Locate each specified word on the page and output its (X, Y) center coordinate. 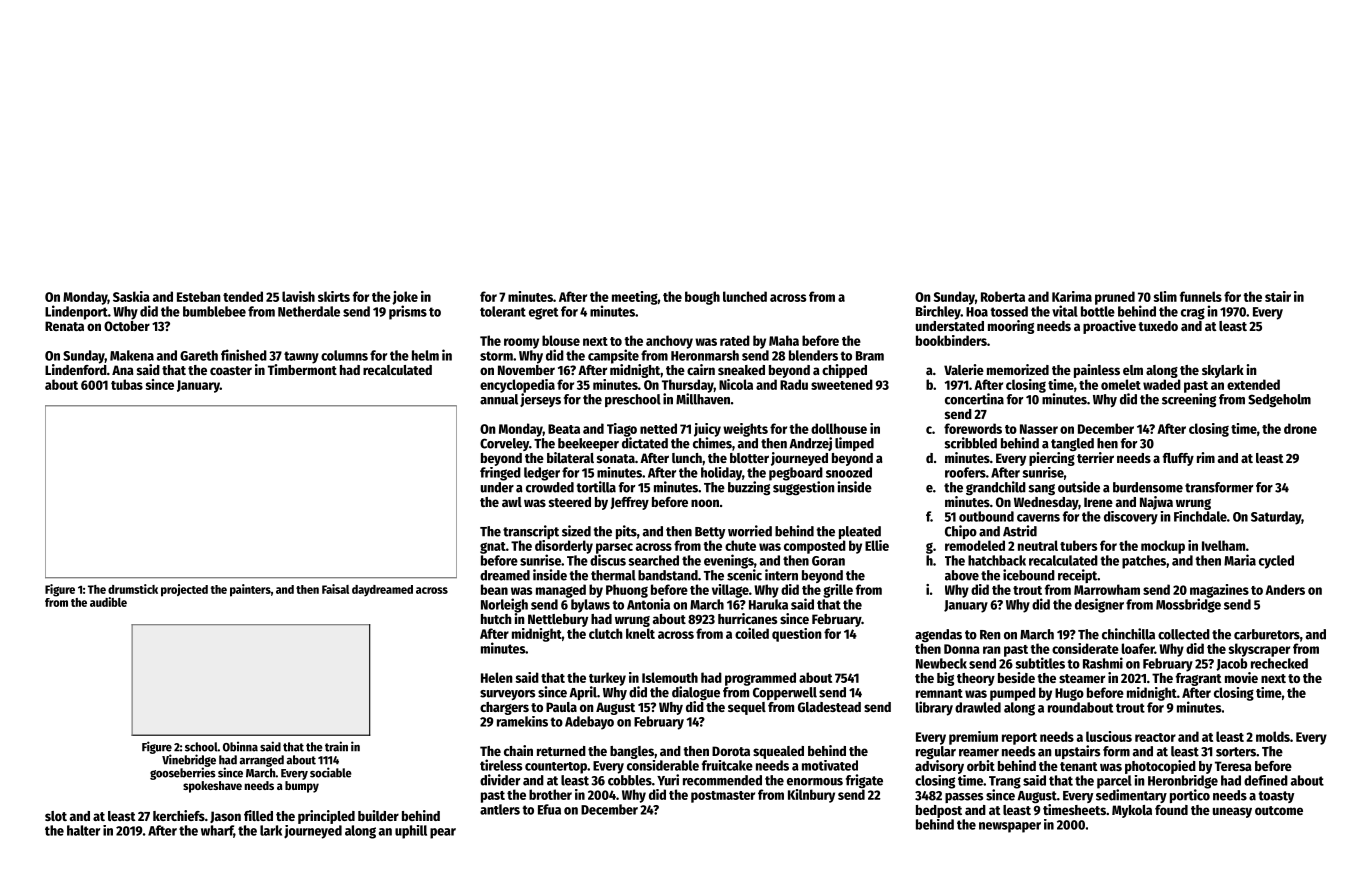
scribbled (971, 443)
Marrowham (1107, 589)
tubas (127, 384)
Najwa (1156, 503)
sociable (331, 772)
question (797, 635)
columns (344, 355)
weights (745, 430)
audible (108, 602)
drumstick (133, 589)
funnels (1201, 296)
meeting (635, 298)
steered (570, 502)
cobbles (630, 780)
